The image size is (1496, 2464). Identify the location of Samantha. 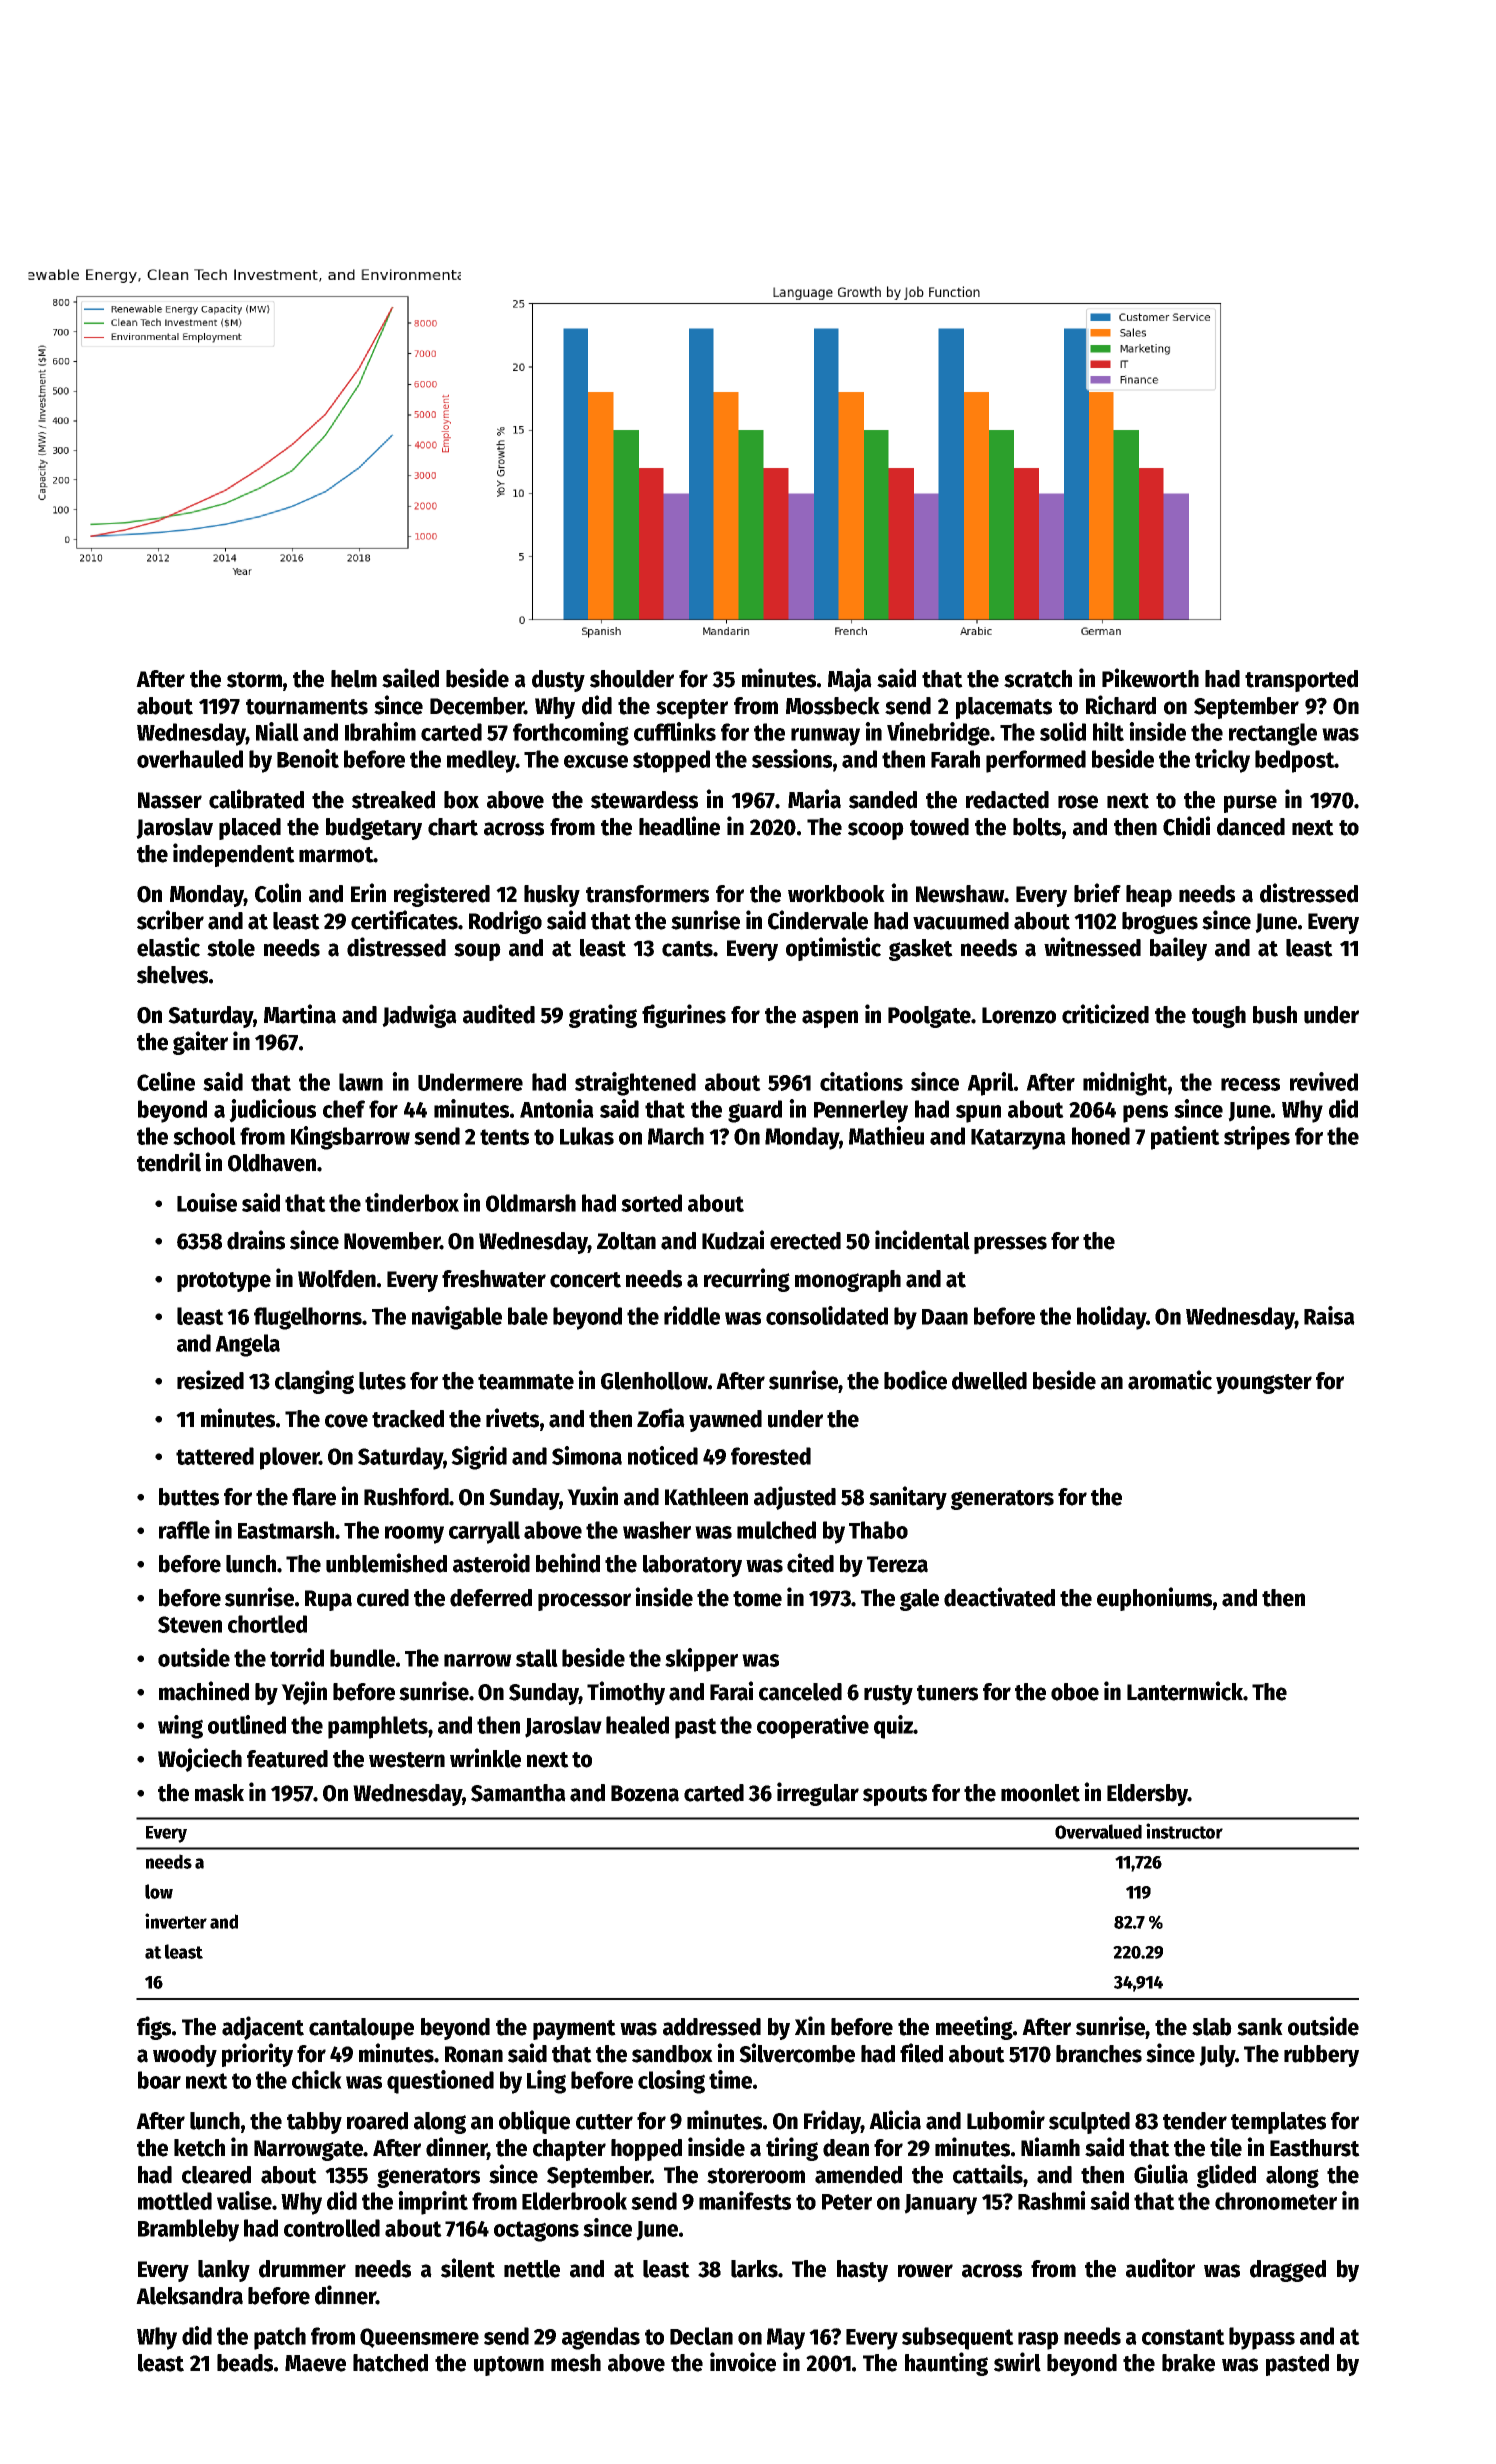
(518, 1793).
